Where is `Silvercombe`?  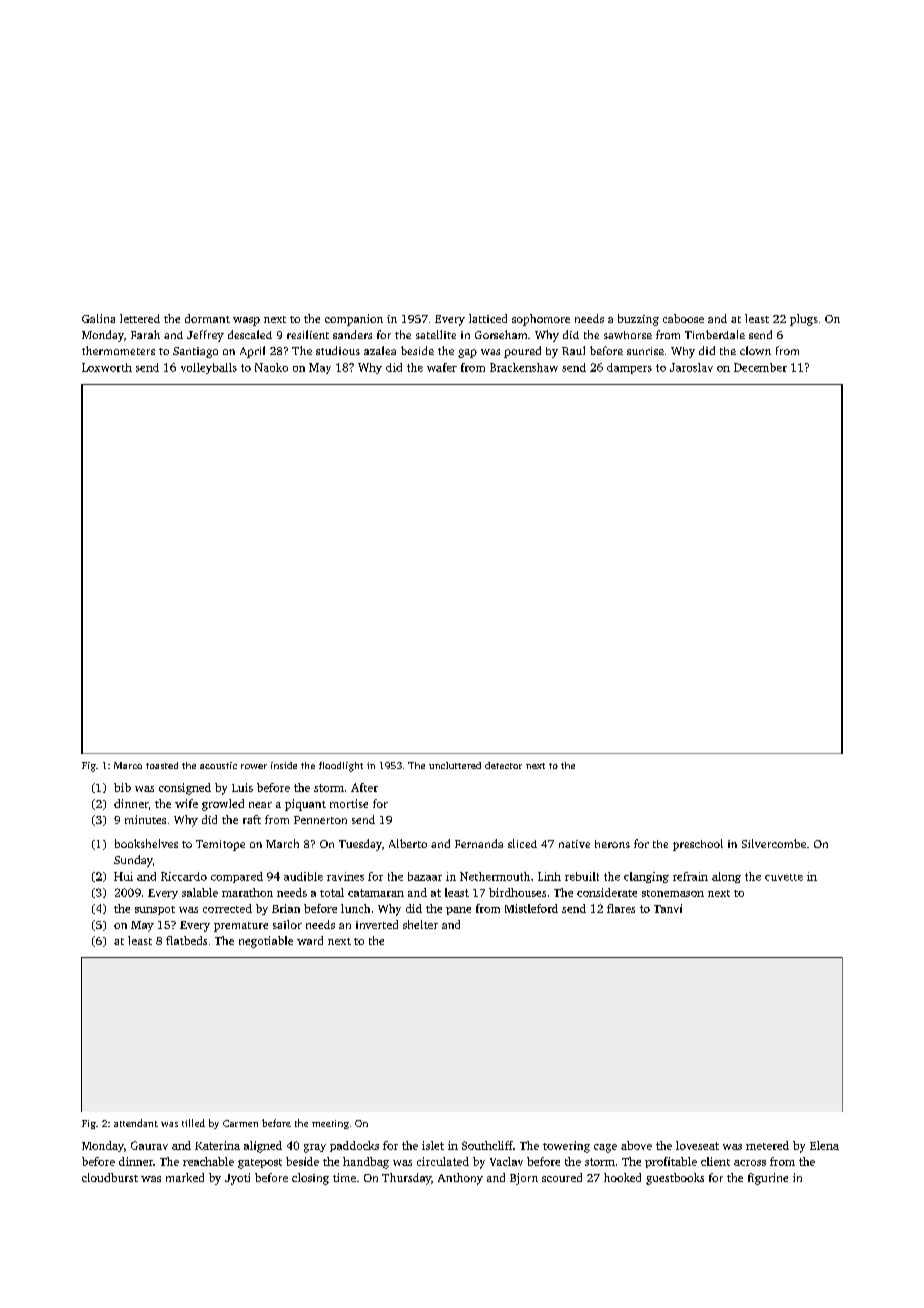 Silvercombe is located at coordinates (774, 843).
